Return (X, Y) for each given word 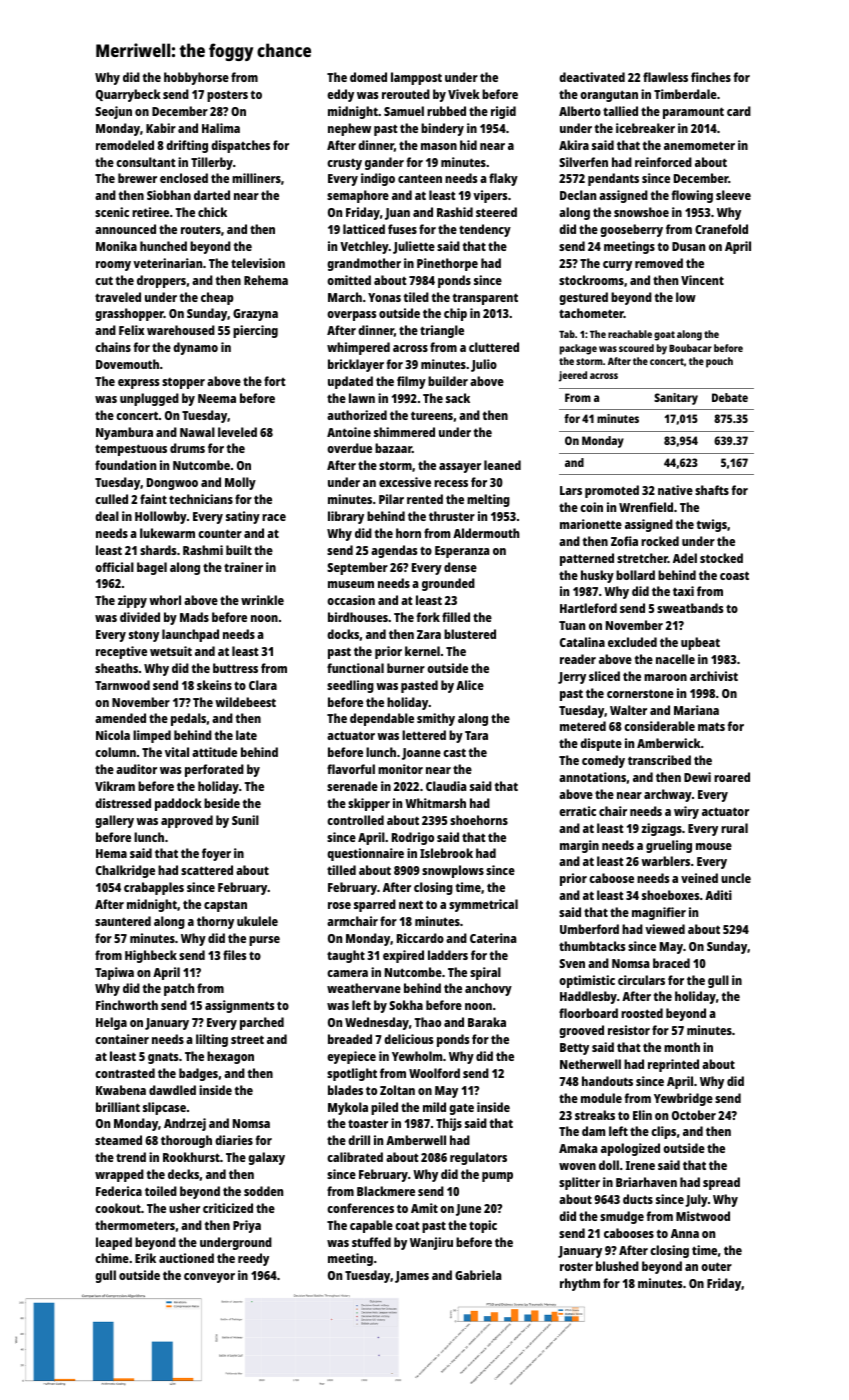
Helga (111, 1023)
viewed (665, 929)
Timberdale (685, 94)
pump (497, 1177)
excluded (632, 642)
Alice (470, 685)
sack (458, 398)
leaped (114, 1243)
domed (368, 77)
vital (177, 752)
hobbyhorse (196, 78)
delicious (408, 1039)
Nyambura (124, 433)
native (675, 490)
